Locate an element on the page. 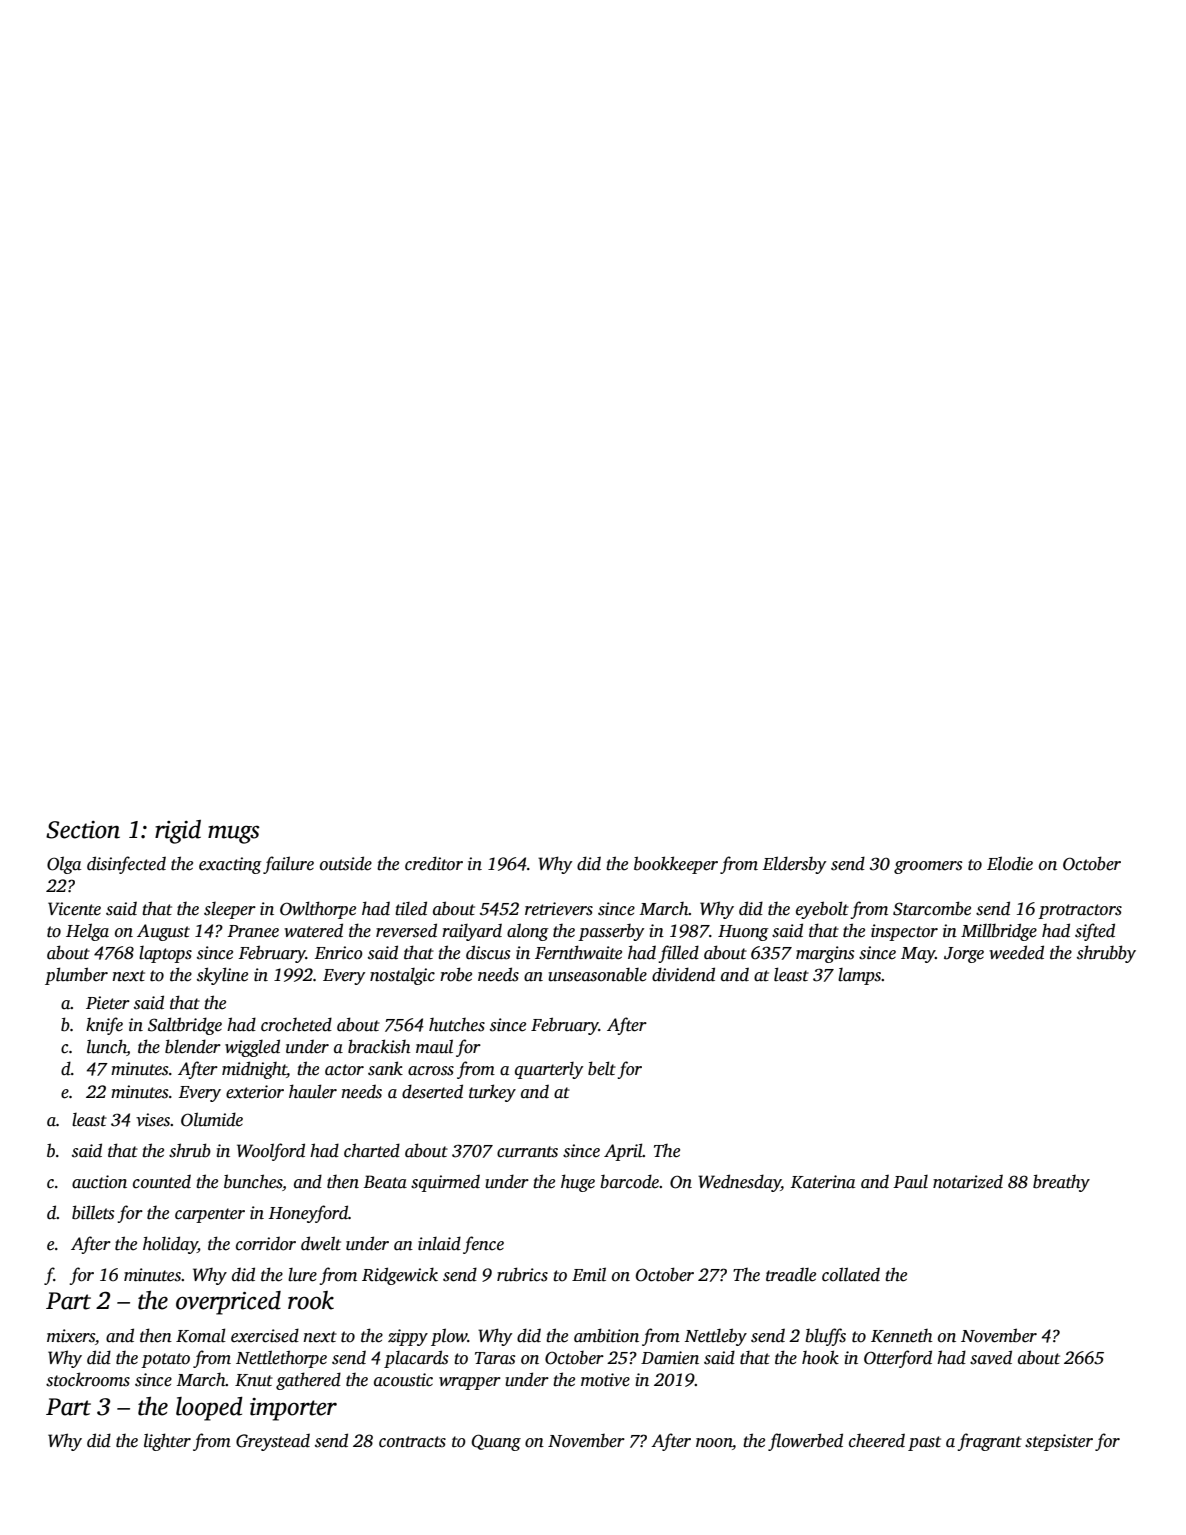 The width and height of the document is (1186, 1535). overpriced is located at coordinates (228, 1303).
